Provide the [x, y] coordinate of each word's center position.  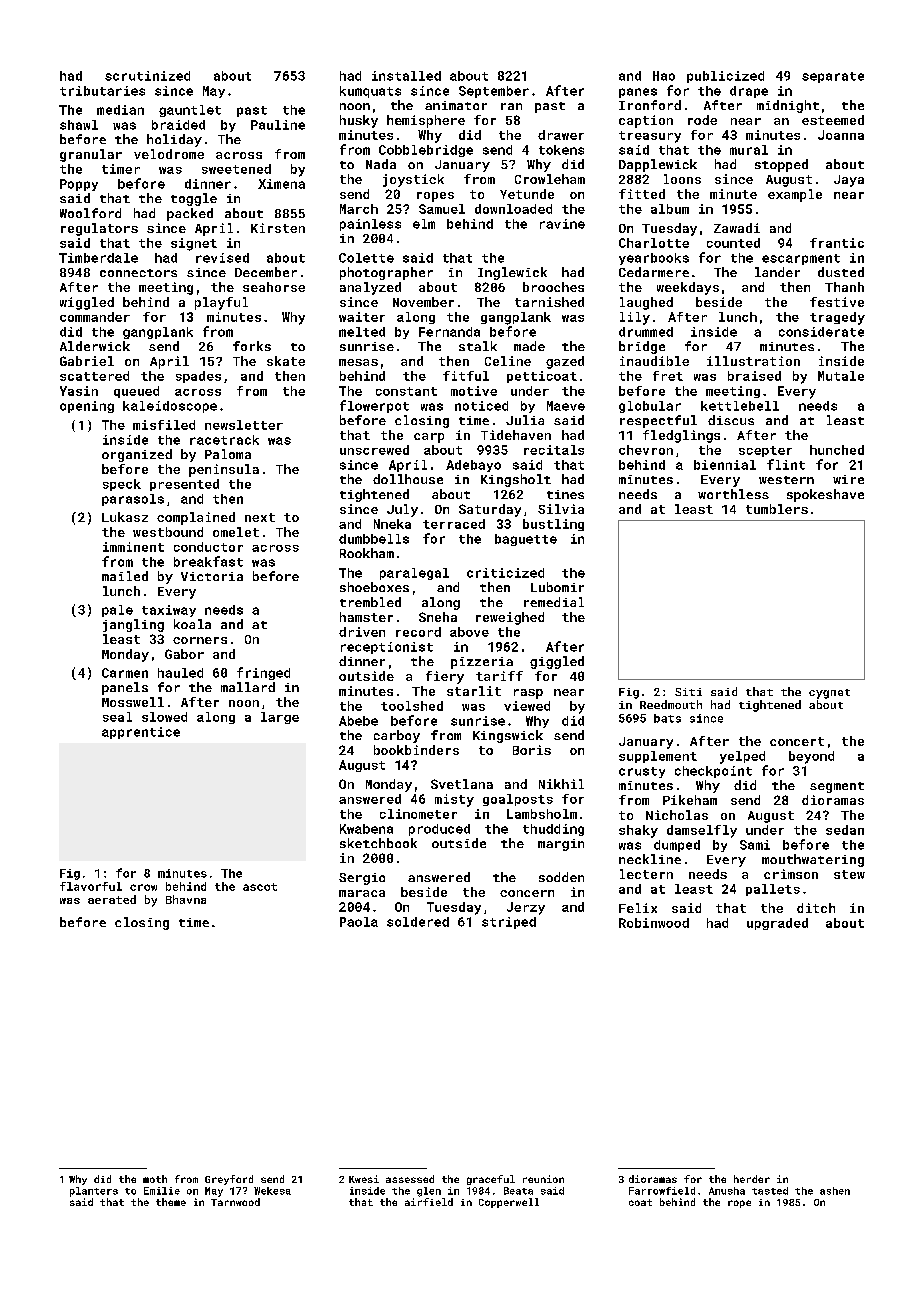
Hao [664, 76]
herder [752, 1179]
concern [527, 893]
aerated [112, 899]
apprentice [141, 733]
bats [667, 718]
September [494, 92]
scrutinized [147, 76]
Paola [359, 922]
